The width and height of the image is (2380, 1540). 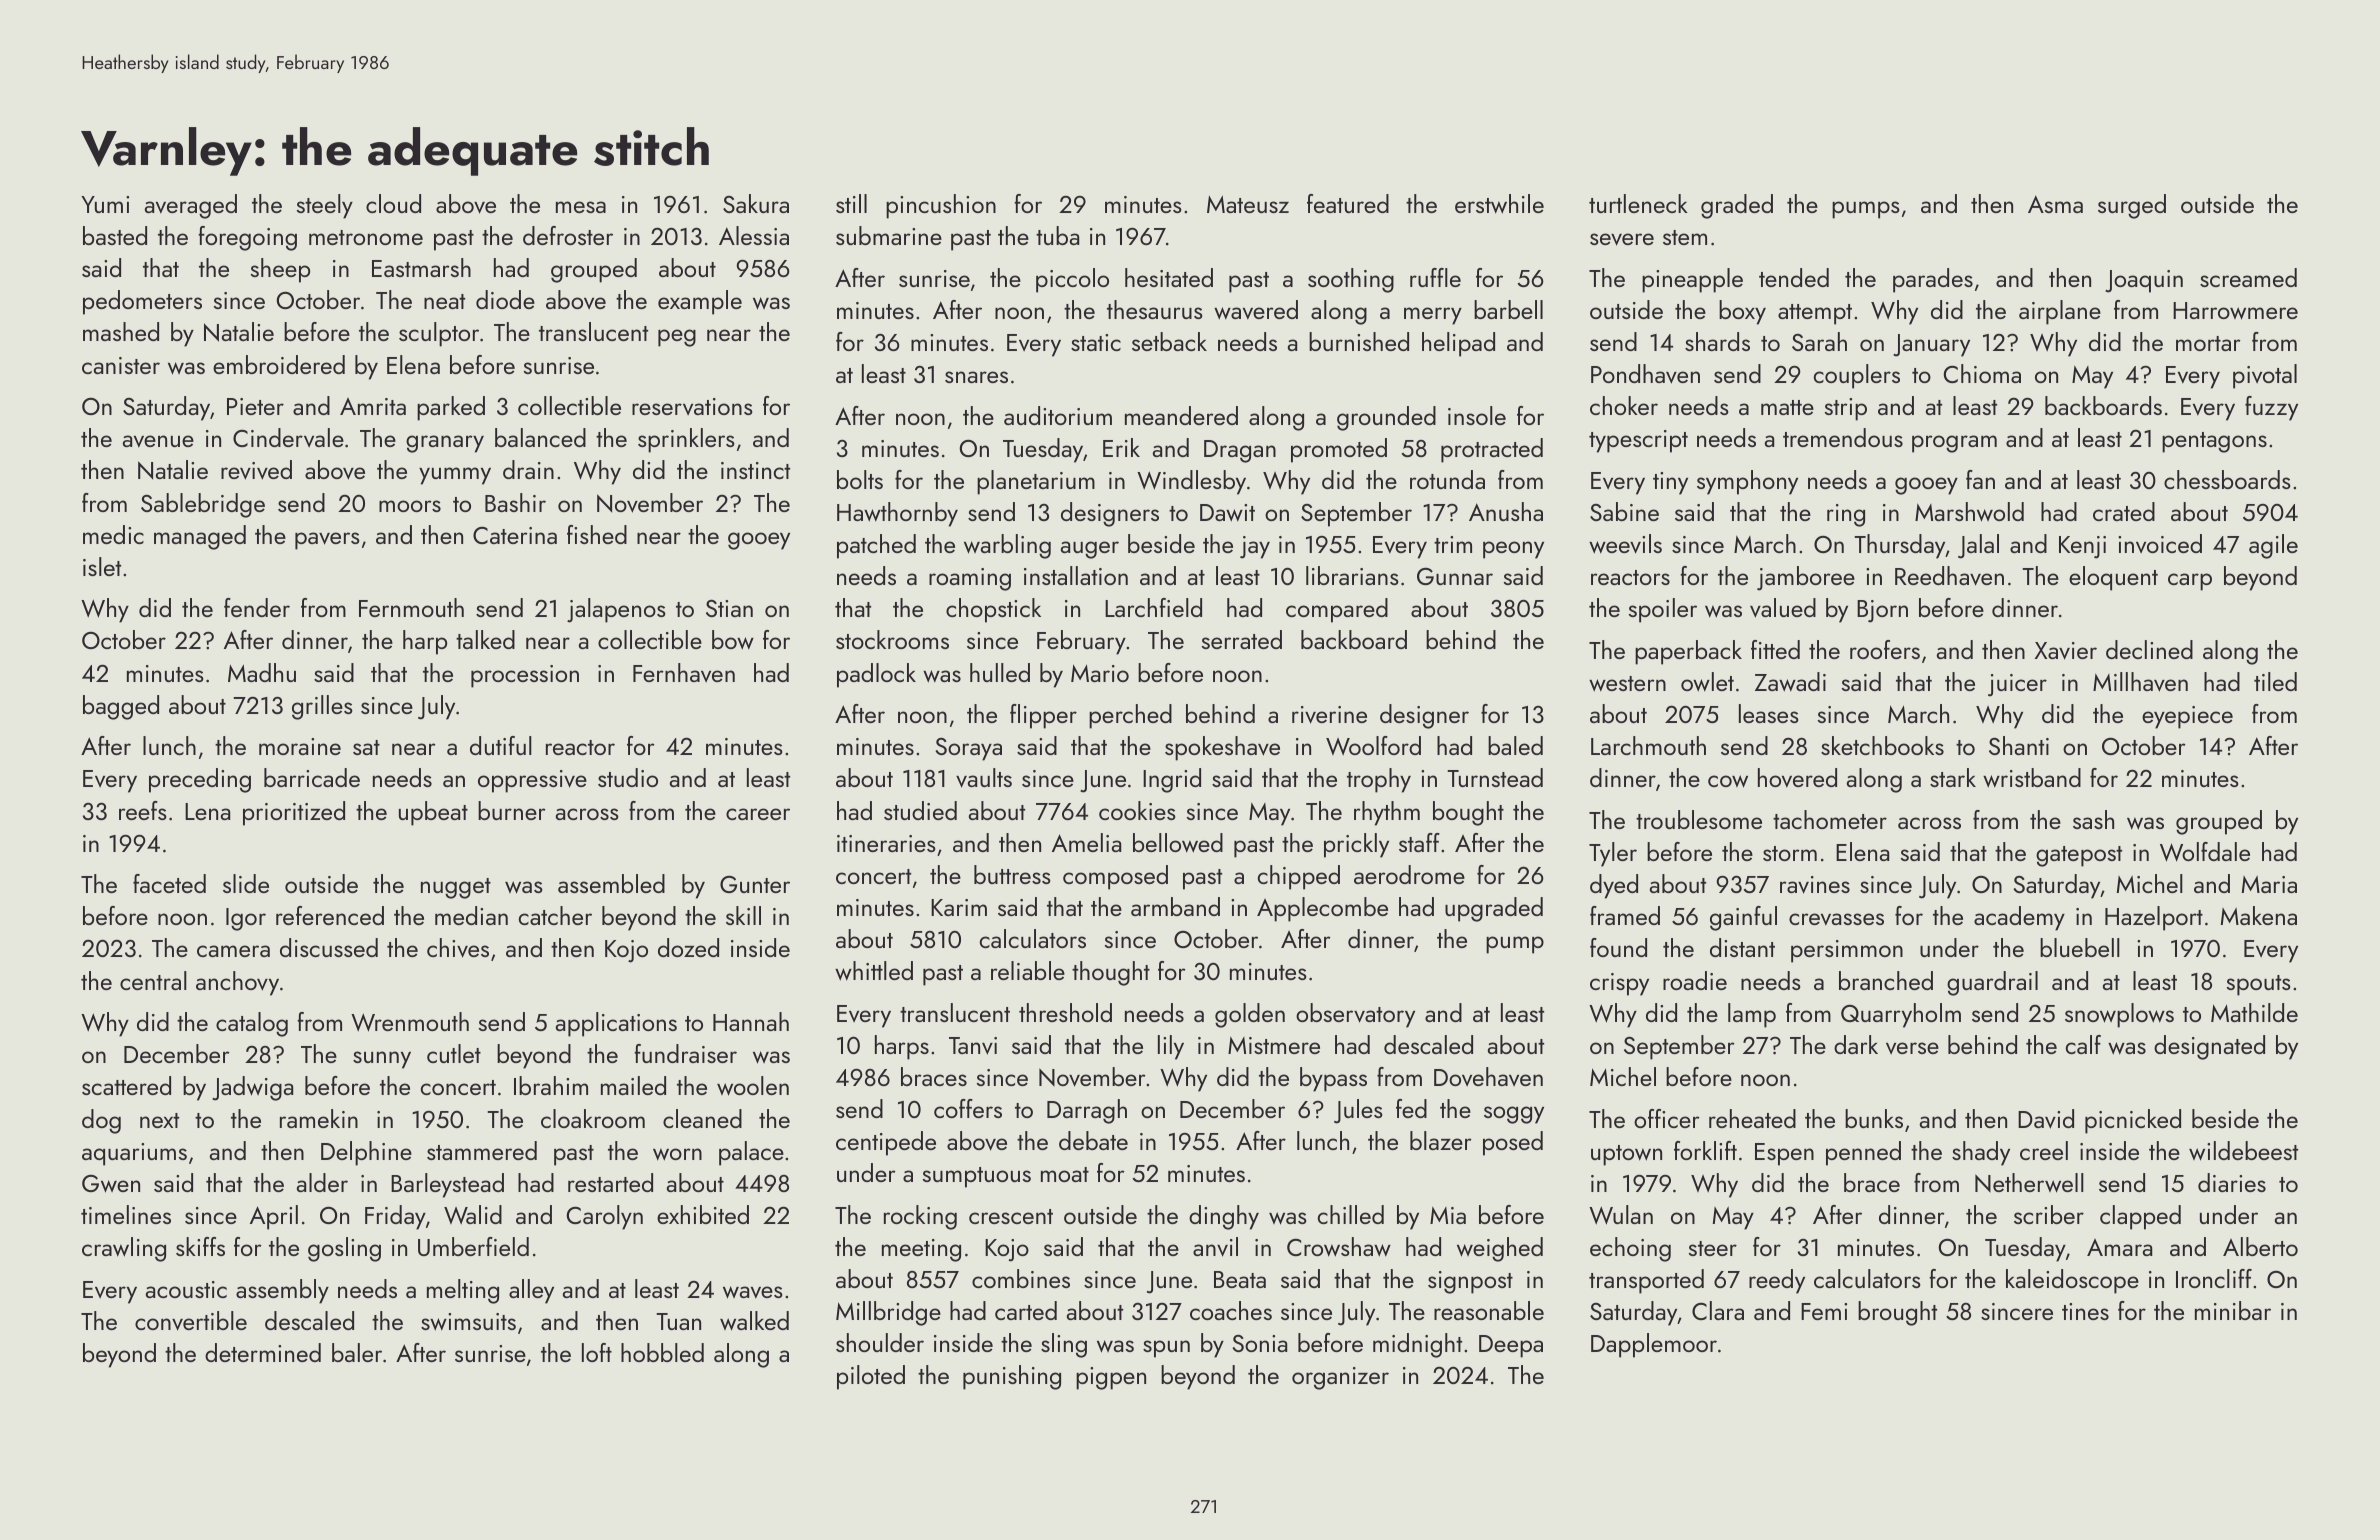 What do you see at coordinates (263, 1352) in the image?
I see `determined` at bounding box center [263, 1352].
